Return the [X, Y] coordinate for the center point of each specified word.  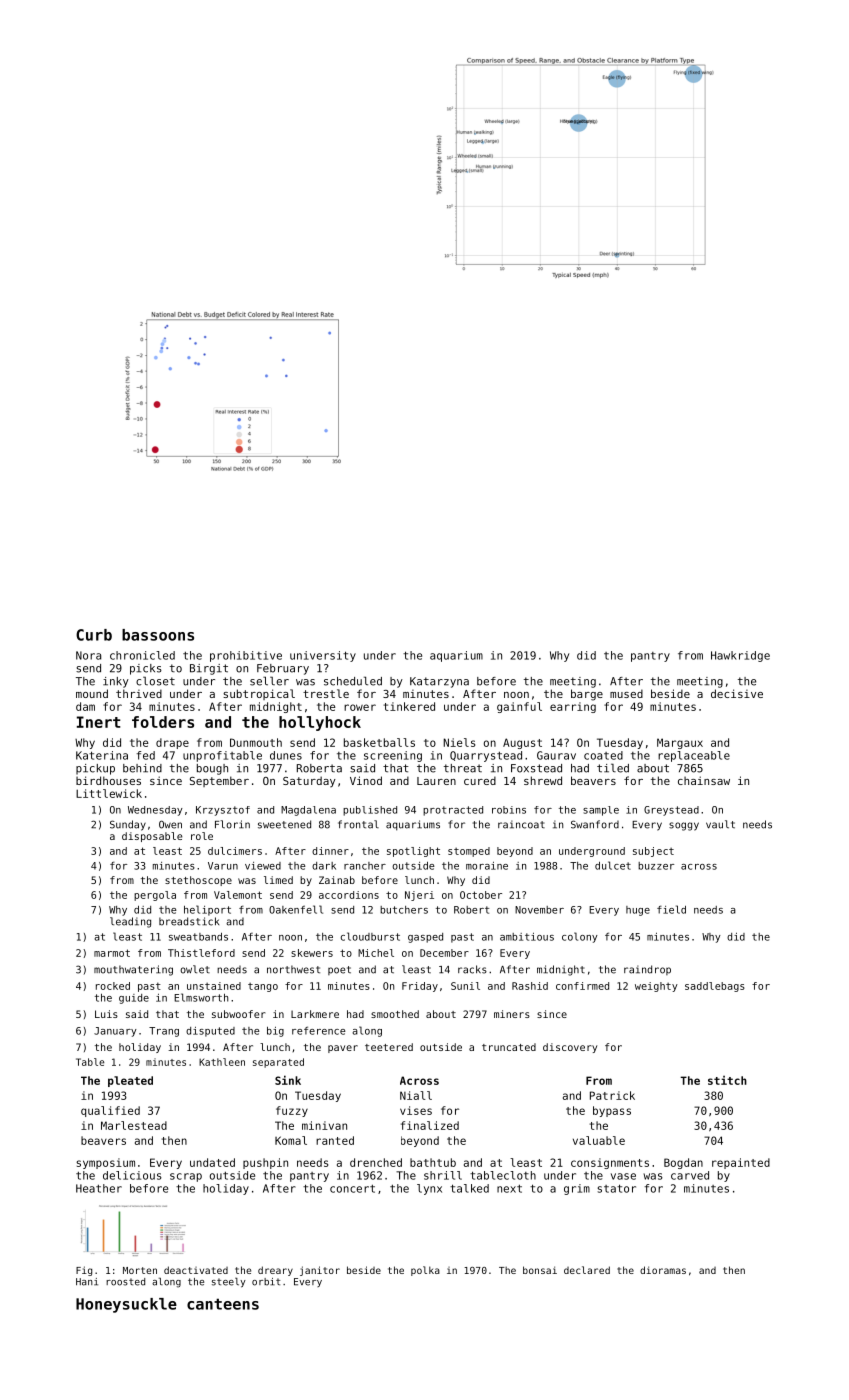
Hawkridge [740, 656]
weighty [656, 987]
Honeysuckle [126, 1305]
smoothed [395, 1014]
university [323, 656]
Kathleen [222, 1062]
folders [163, 722]
